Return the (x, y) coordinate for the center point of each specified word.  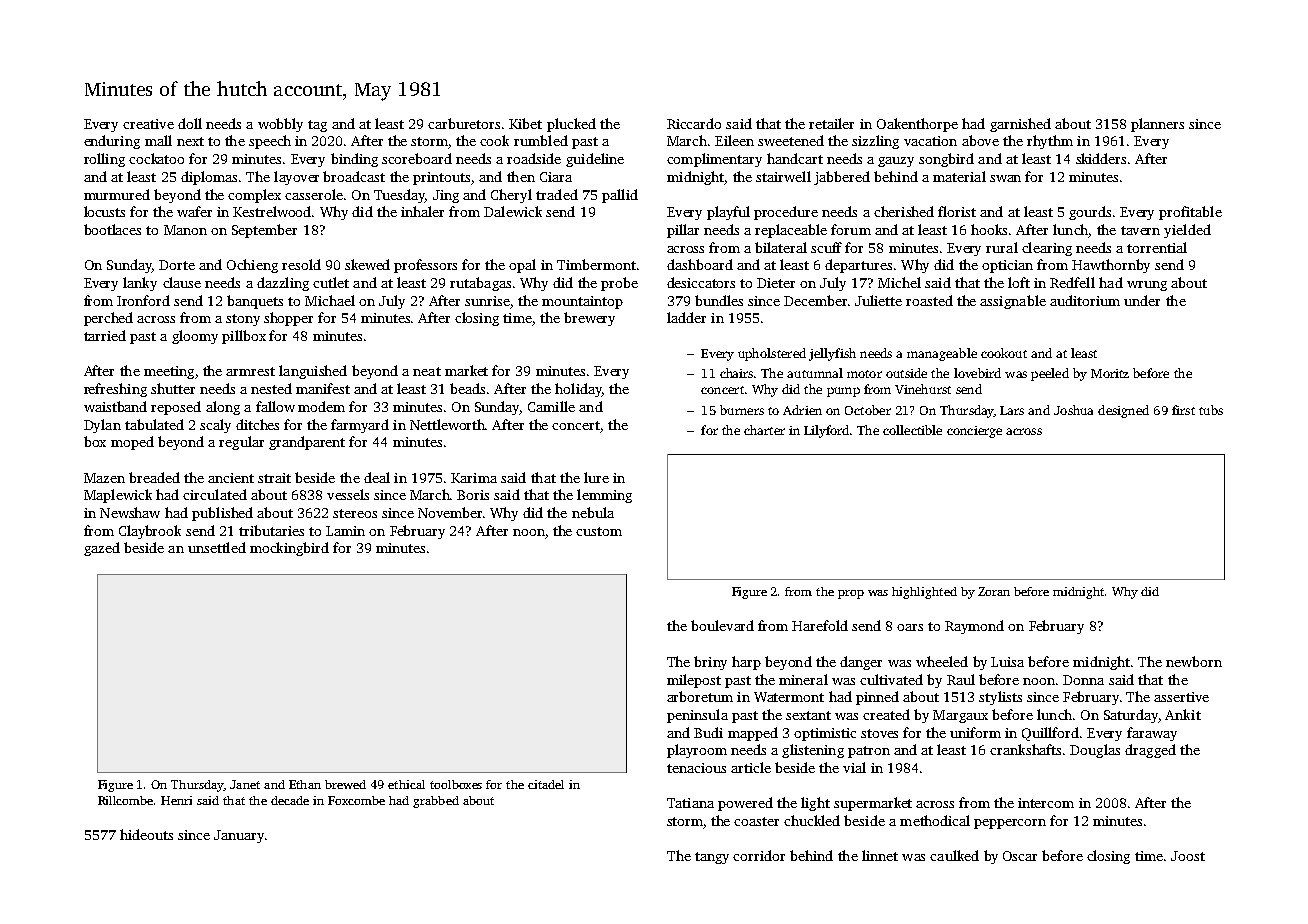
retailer (831, 123)
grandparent (307, 443)
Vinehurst (923, 389)
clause (182, 282)
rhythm (1050, 142)
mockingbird (289, 549)
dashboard (700, 264)
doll (190, 123)
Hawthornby (1111, 266)
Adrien (802, 410)
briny (710, 663)
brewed (345, 784)
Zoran (994, 591)
